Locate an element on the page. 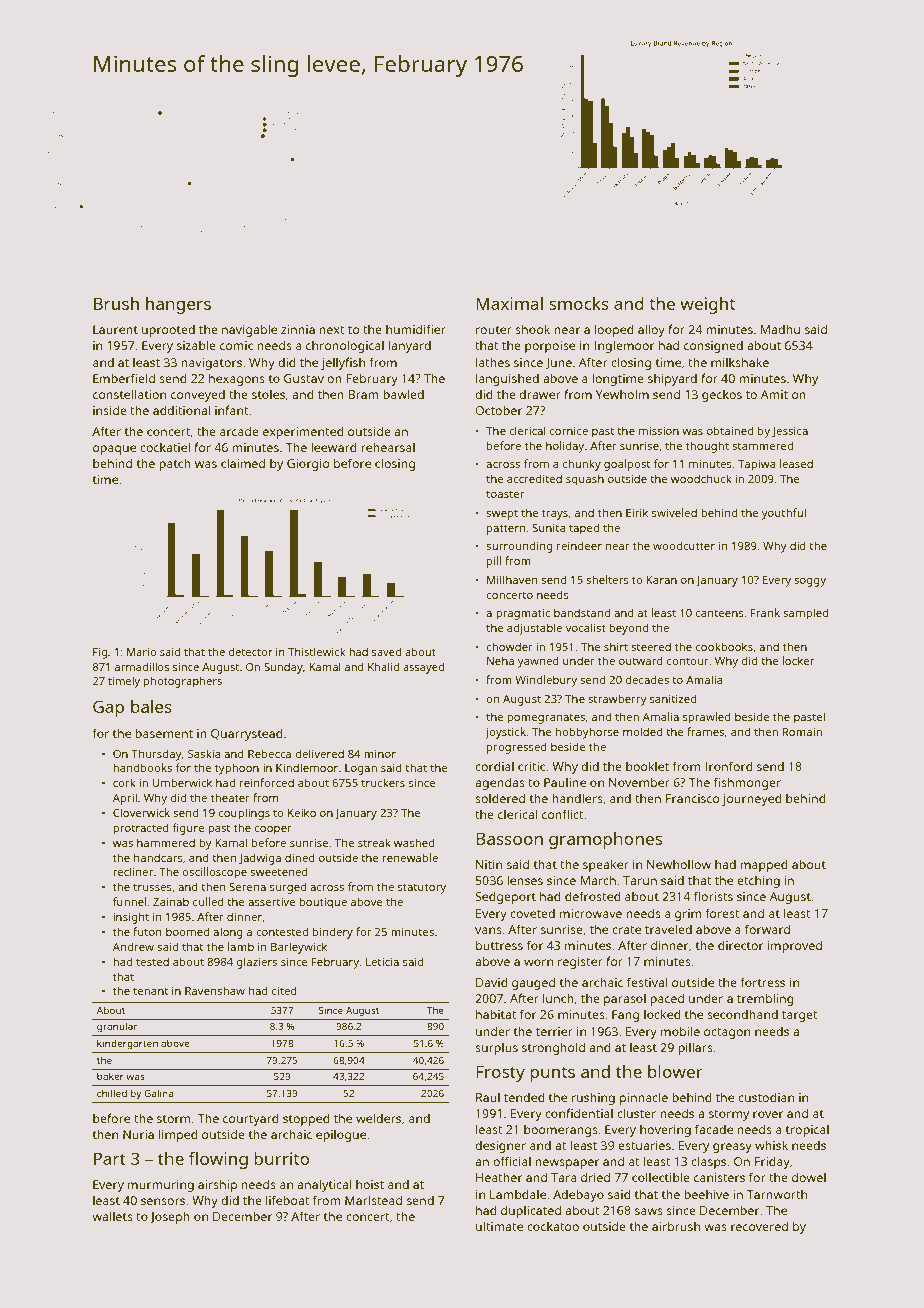 The image size is (924, 1308). hangers is located at coordinates (178, 305).
